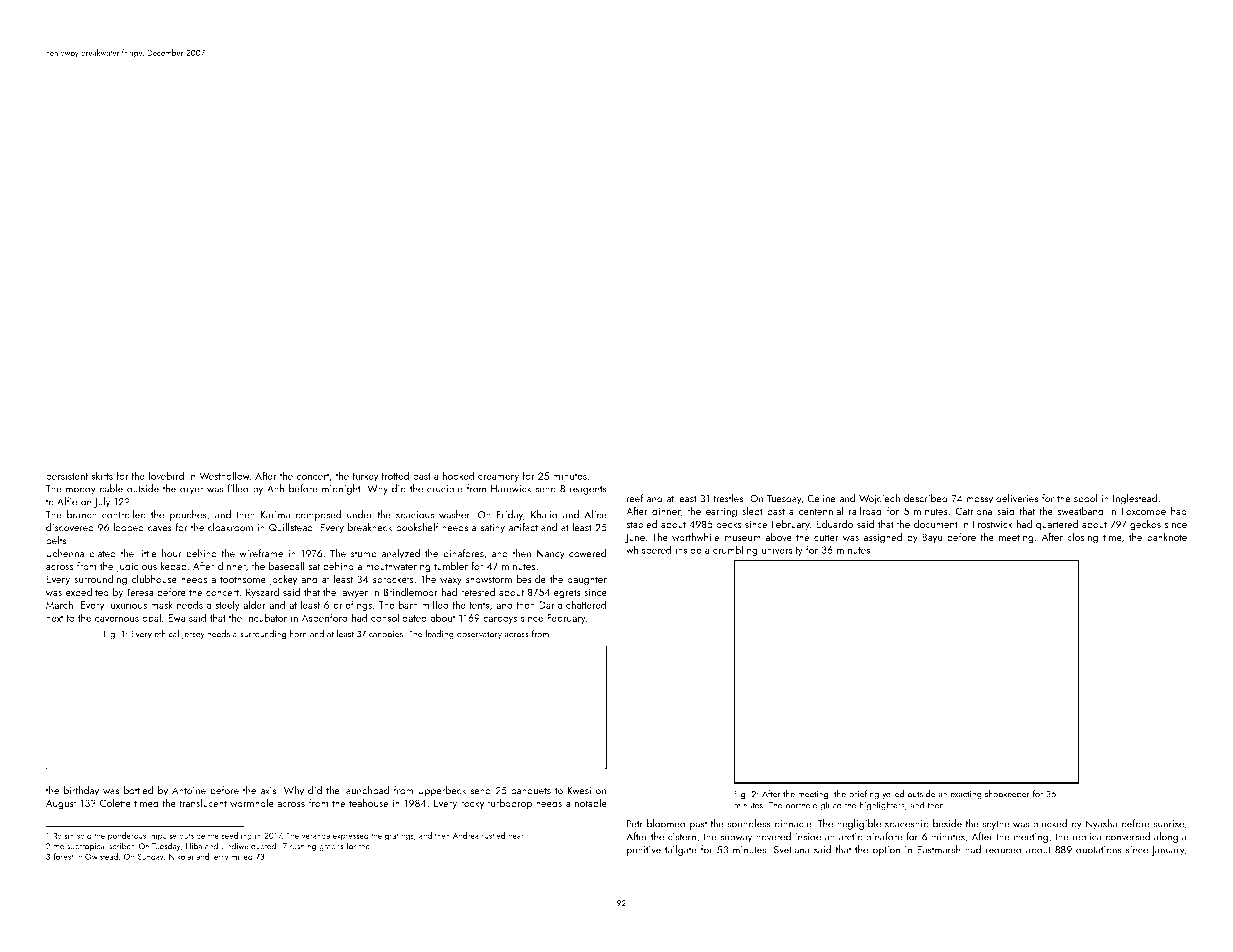 The width and height of the image is (1233, 952). What do you see at coordinates (128, 528) in the image?
I see `looped` at bounding box center [128, 528].
